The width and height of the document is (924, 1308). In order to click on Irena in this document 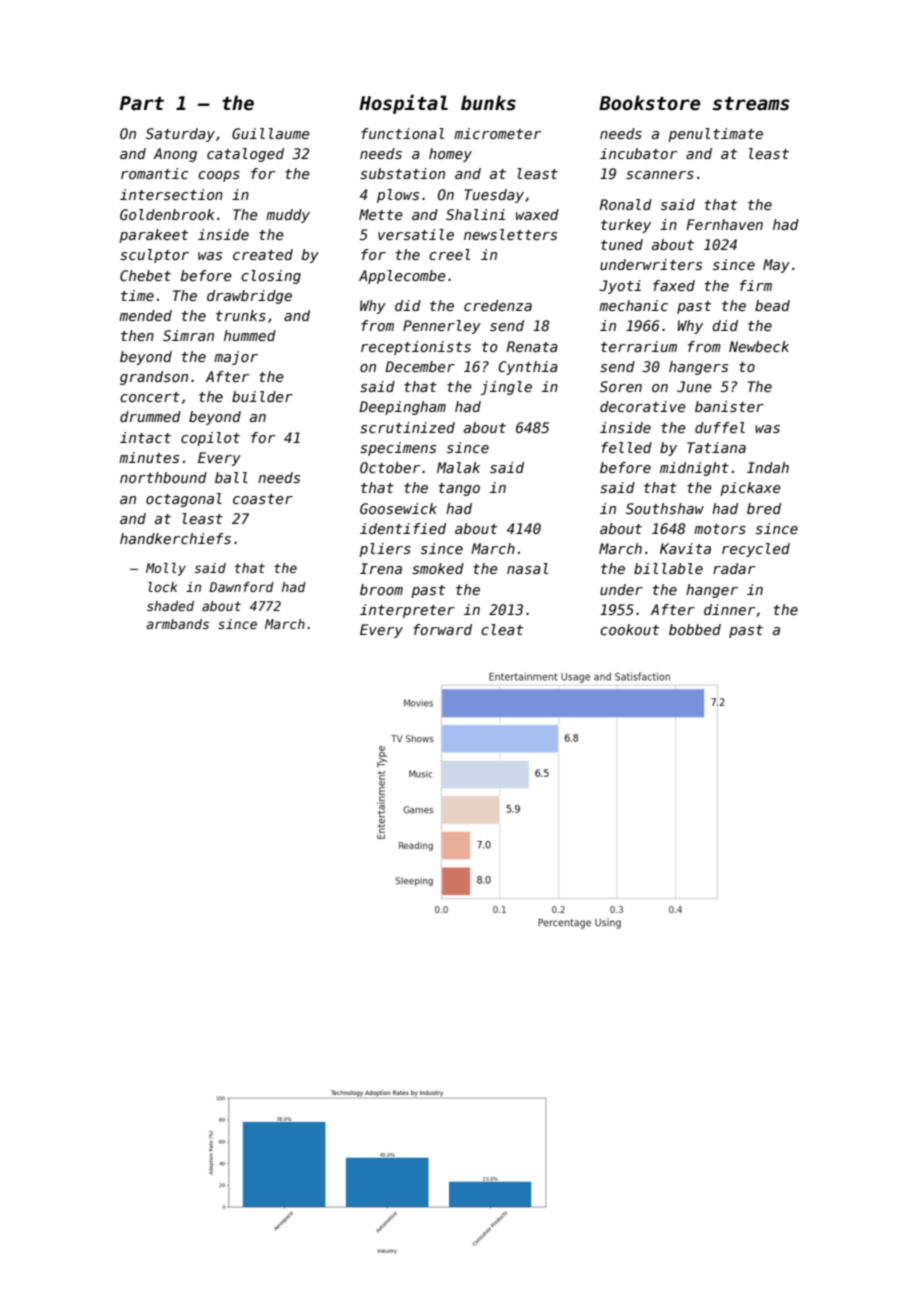, I will do `click(381, 568)`.
